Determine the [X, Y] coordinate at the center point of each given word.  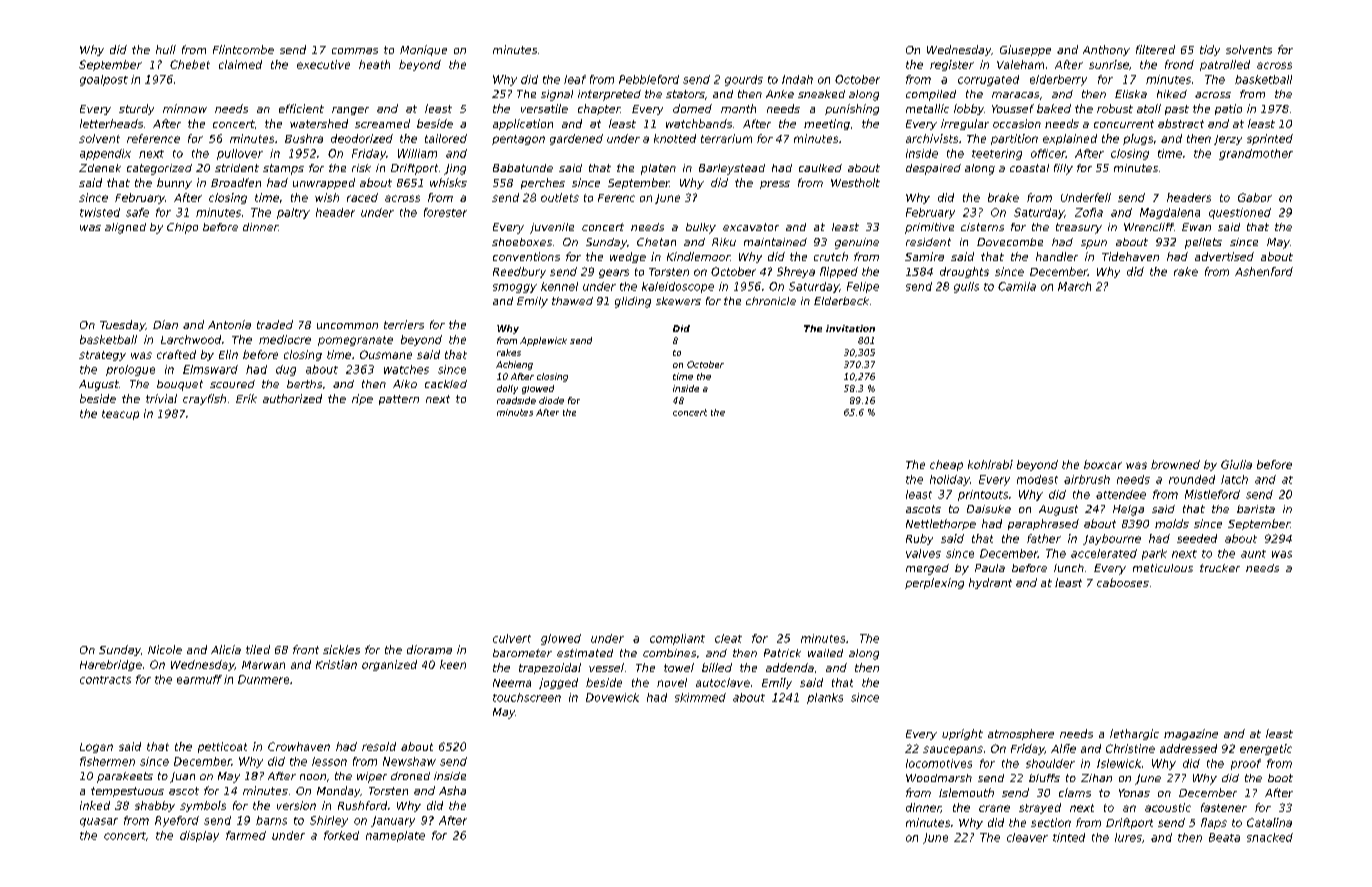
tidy [1210, 50]
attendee [1121, 494]
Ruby [919, 539]
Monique [423, 50]
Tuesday [122, 325]
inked [95, 805]
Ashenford [1264, 271]
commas [355, 51]
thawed [572, 301]
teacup [120, 415]
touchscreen [527, 697]
